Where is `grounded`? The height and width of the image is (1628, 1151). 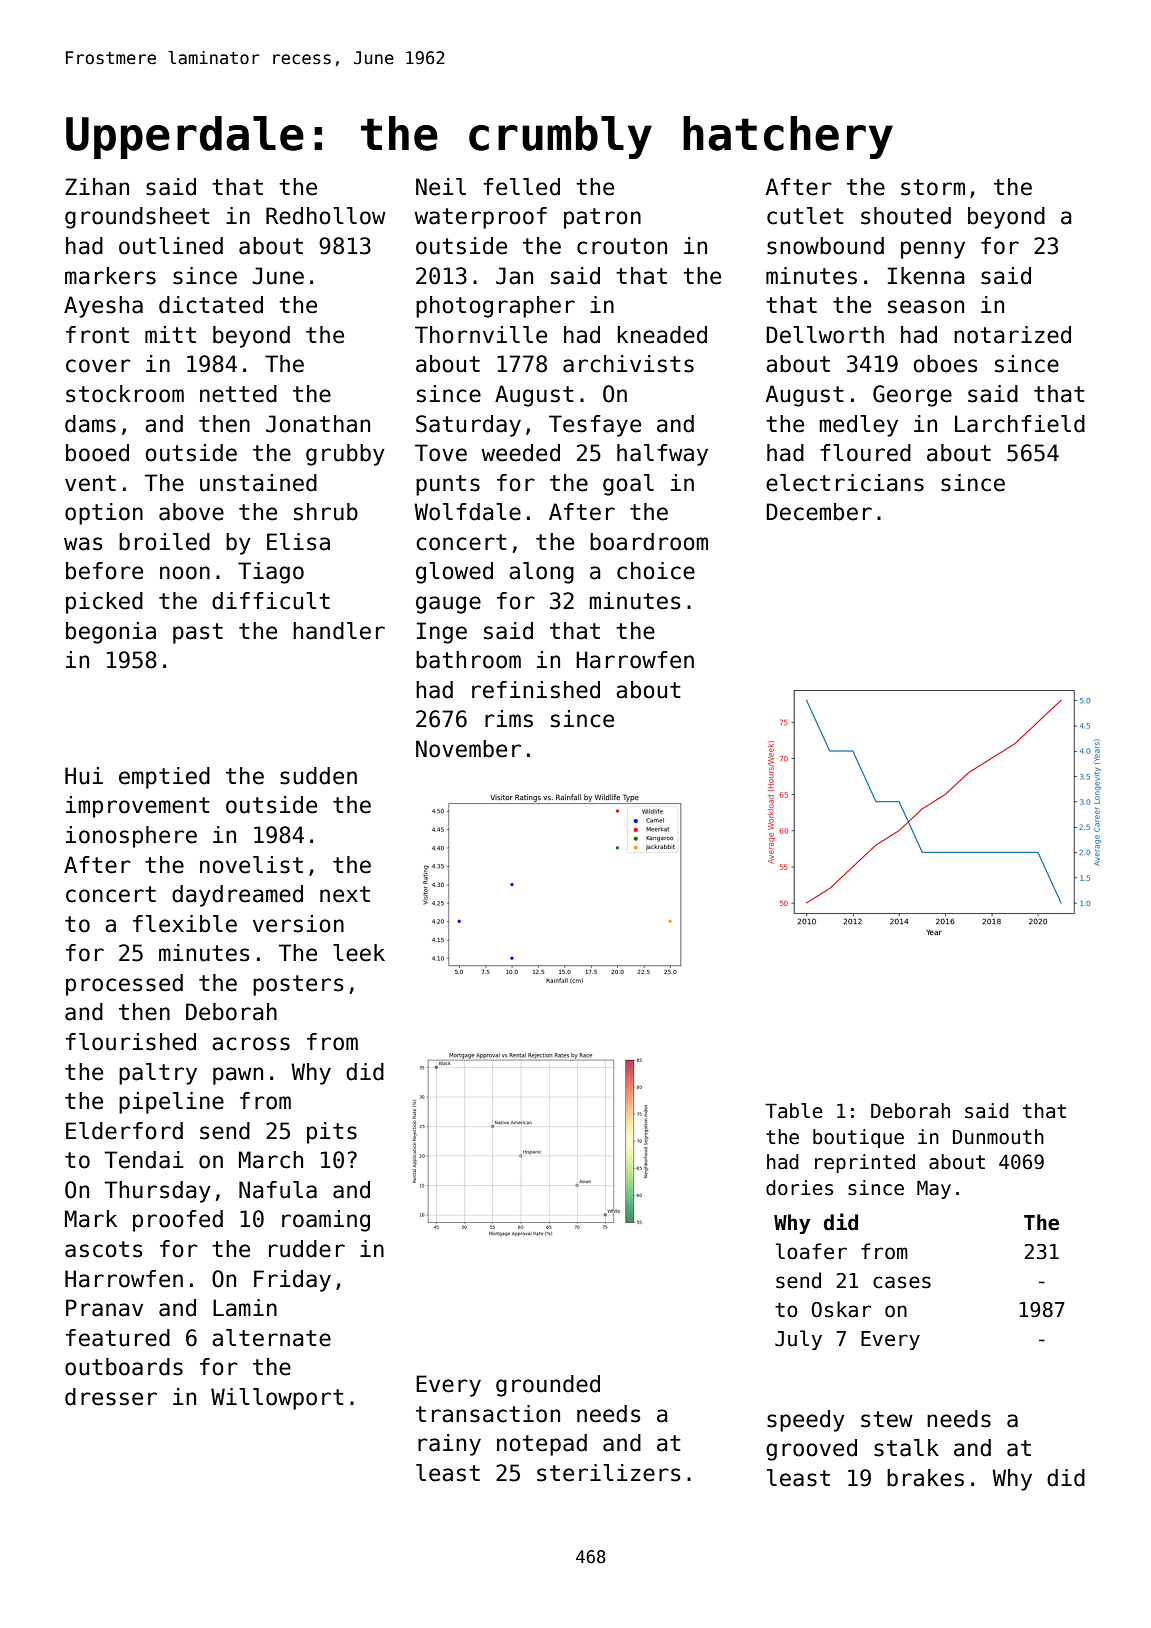
grounded is located at coordinates (548, 1386).
